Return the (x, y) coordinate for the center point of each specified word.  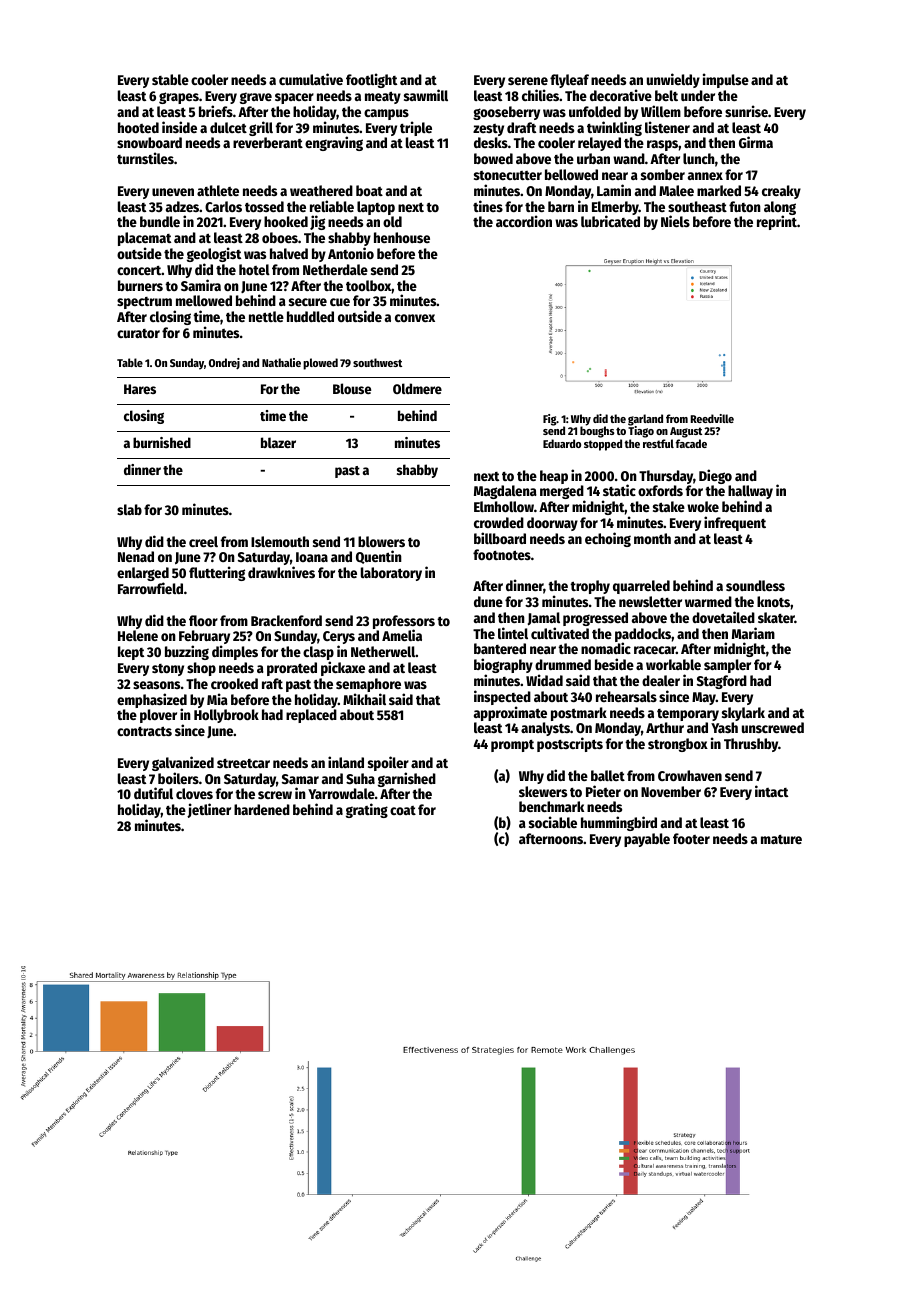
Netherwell (383, 651)
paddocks (643, 635)
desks (491, 142)
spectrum (144, 303)
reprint (777, 223)
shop (201, 669)
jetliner (209, 810)
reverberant (268, 142)
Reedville (712, 418)
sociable (553, 822)
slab (129, 509)
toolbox (369, 285)
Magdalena (505, 492)
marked (719, 190)
